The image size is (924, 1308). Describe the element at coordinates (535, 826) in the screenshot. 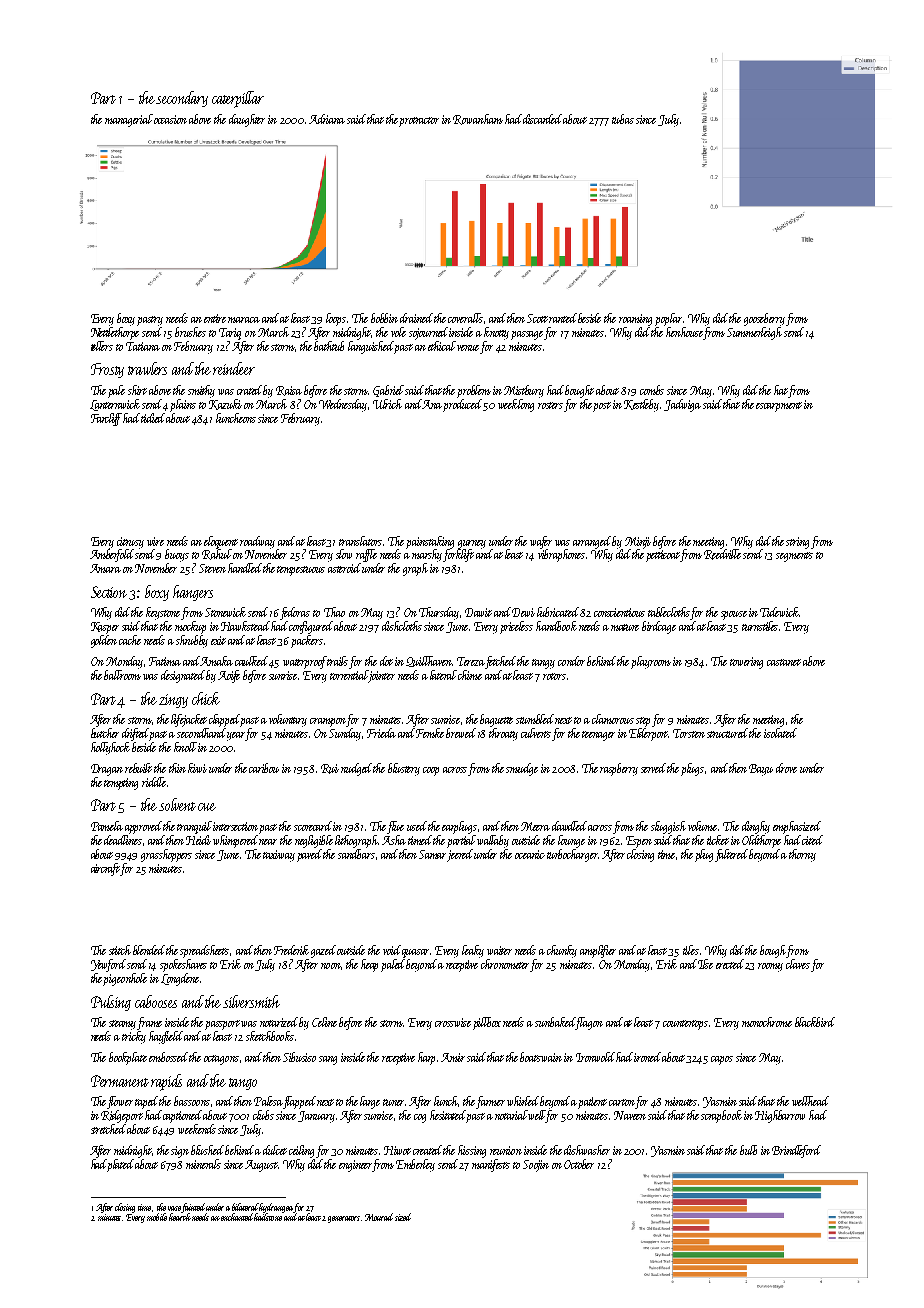

I see `Meera` at that location.
